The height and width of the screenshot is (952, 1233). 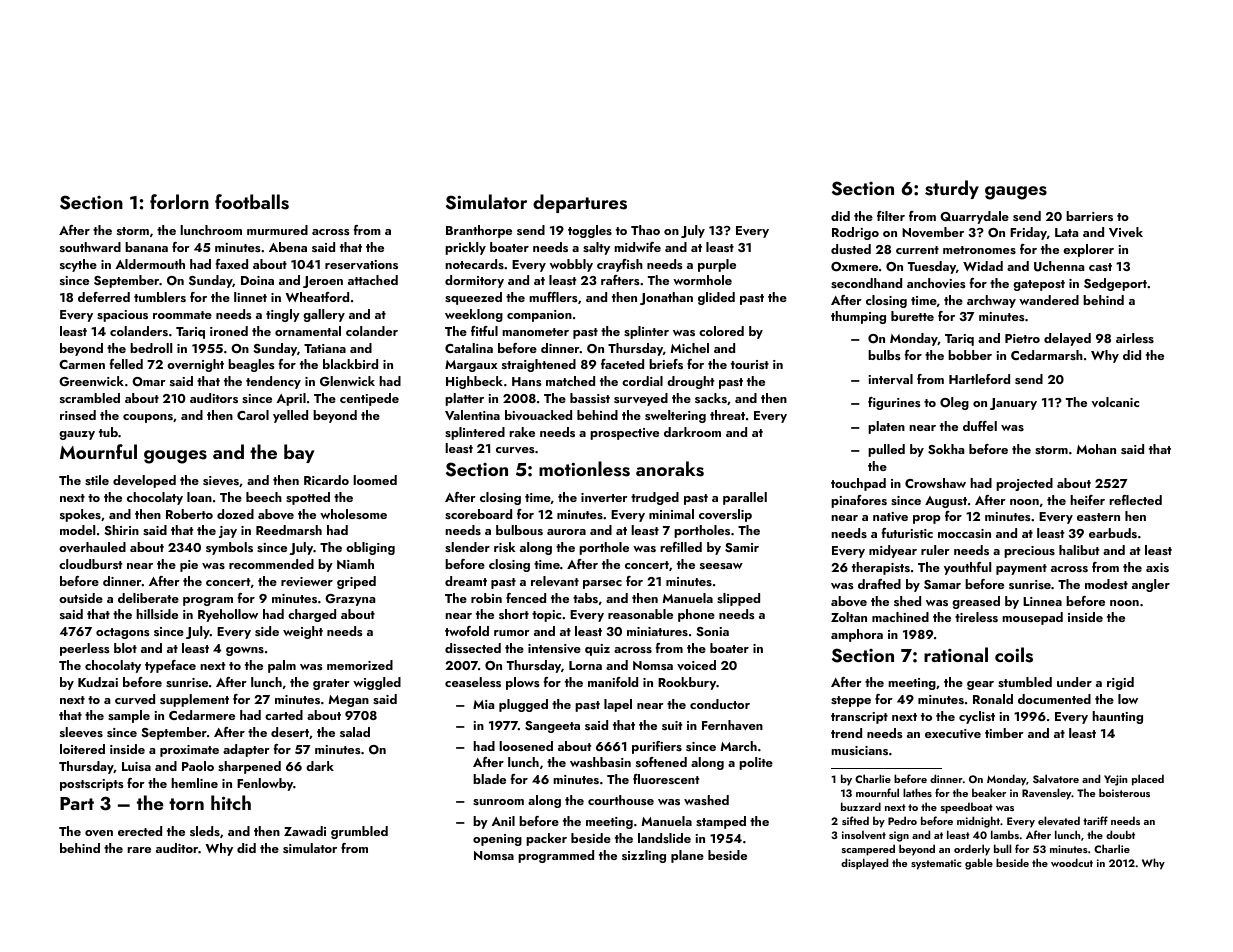 What do you see at coordinates (361, 265) in the screenshot?
I see `reservations` at bounding box center [361, 265].
